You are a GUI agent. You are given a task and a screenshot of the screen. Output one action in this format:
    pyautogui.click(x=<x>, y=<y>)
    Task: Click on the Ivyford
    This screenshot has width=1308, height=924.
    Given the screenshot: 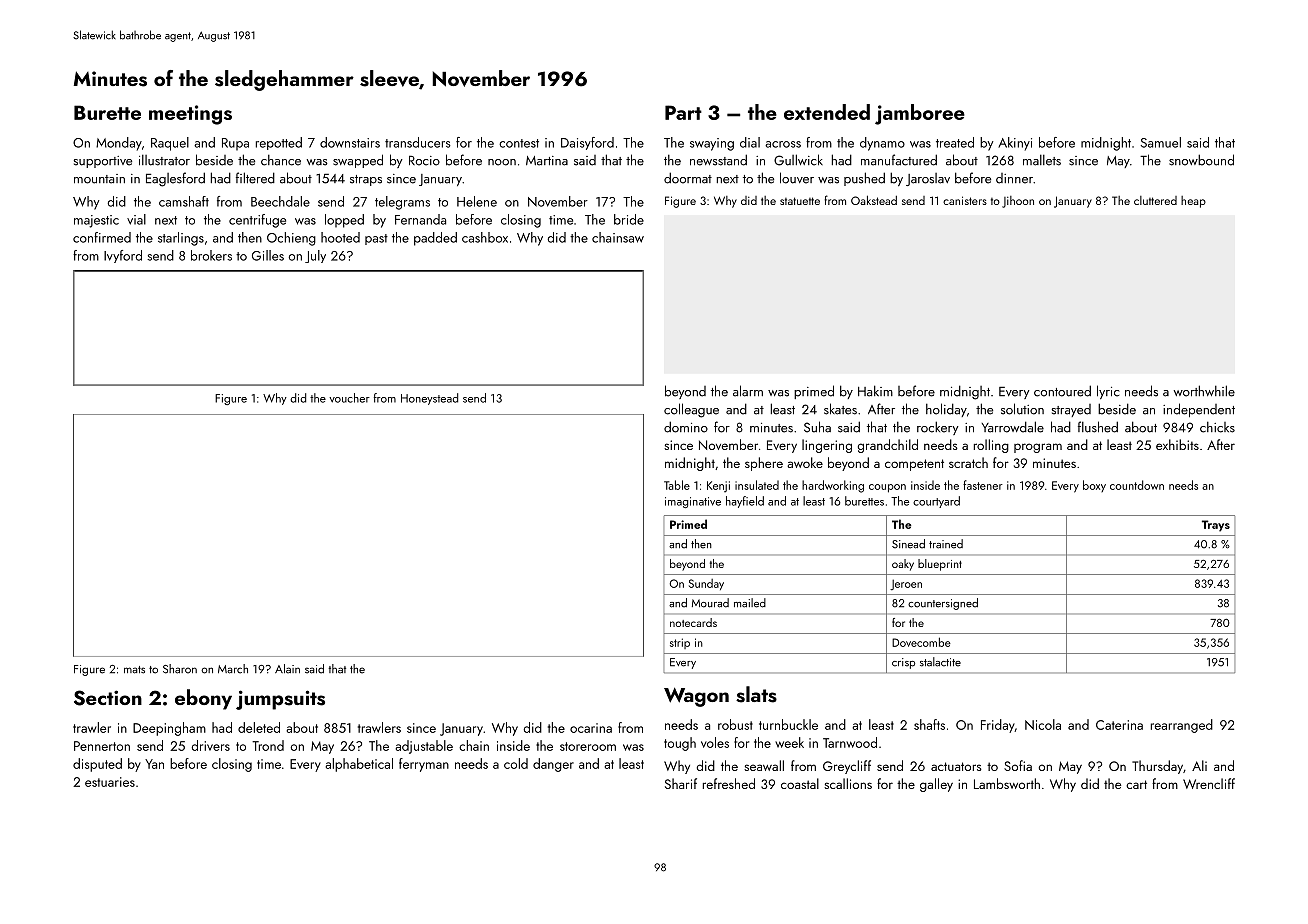 What is the action you would take?
    pyautogui.click(x=123, y=256)
